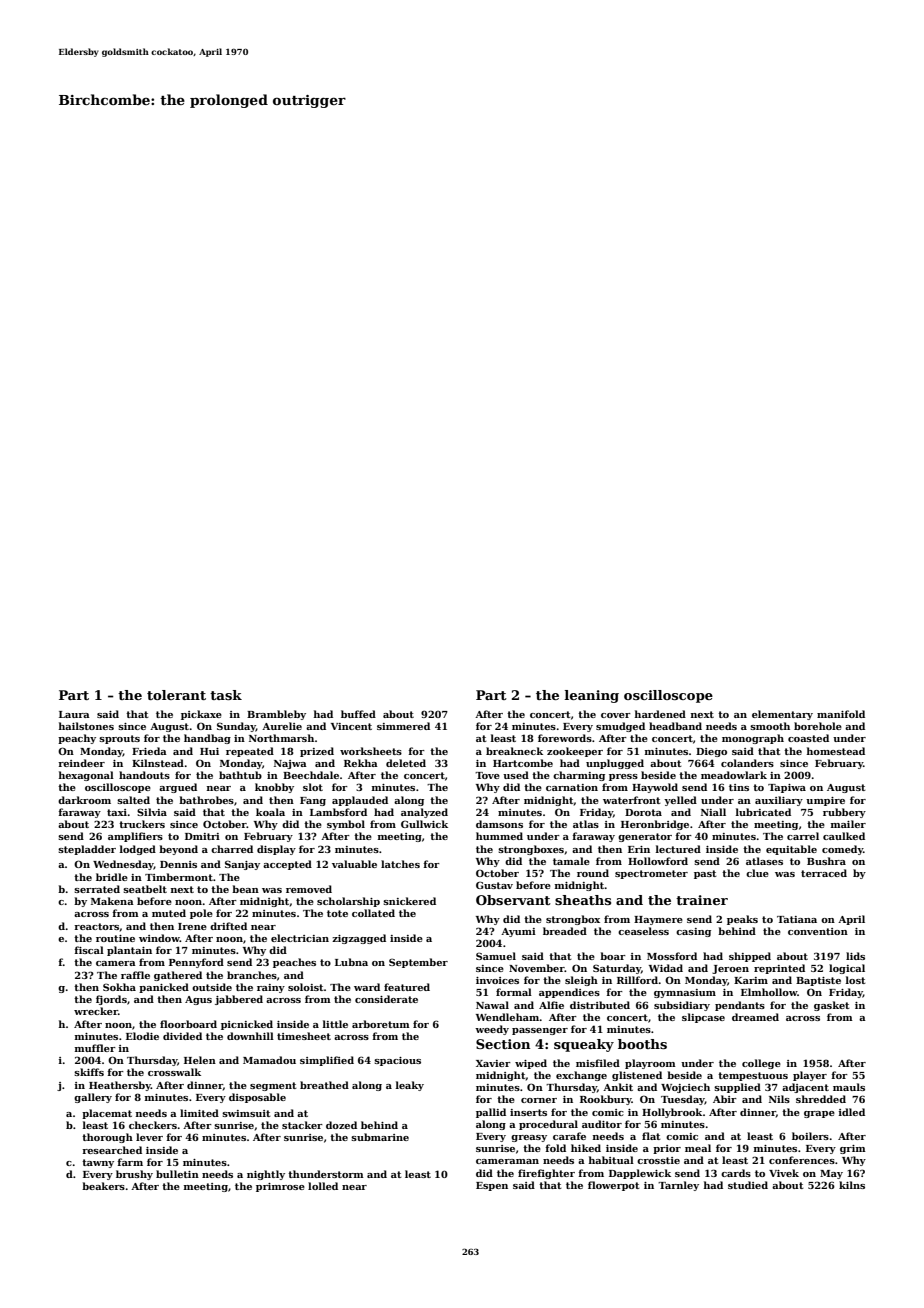 The width and height of the screenshot is (924, 1308). I want to click on gathered, so click(178, 976).
